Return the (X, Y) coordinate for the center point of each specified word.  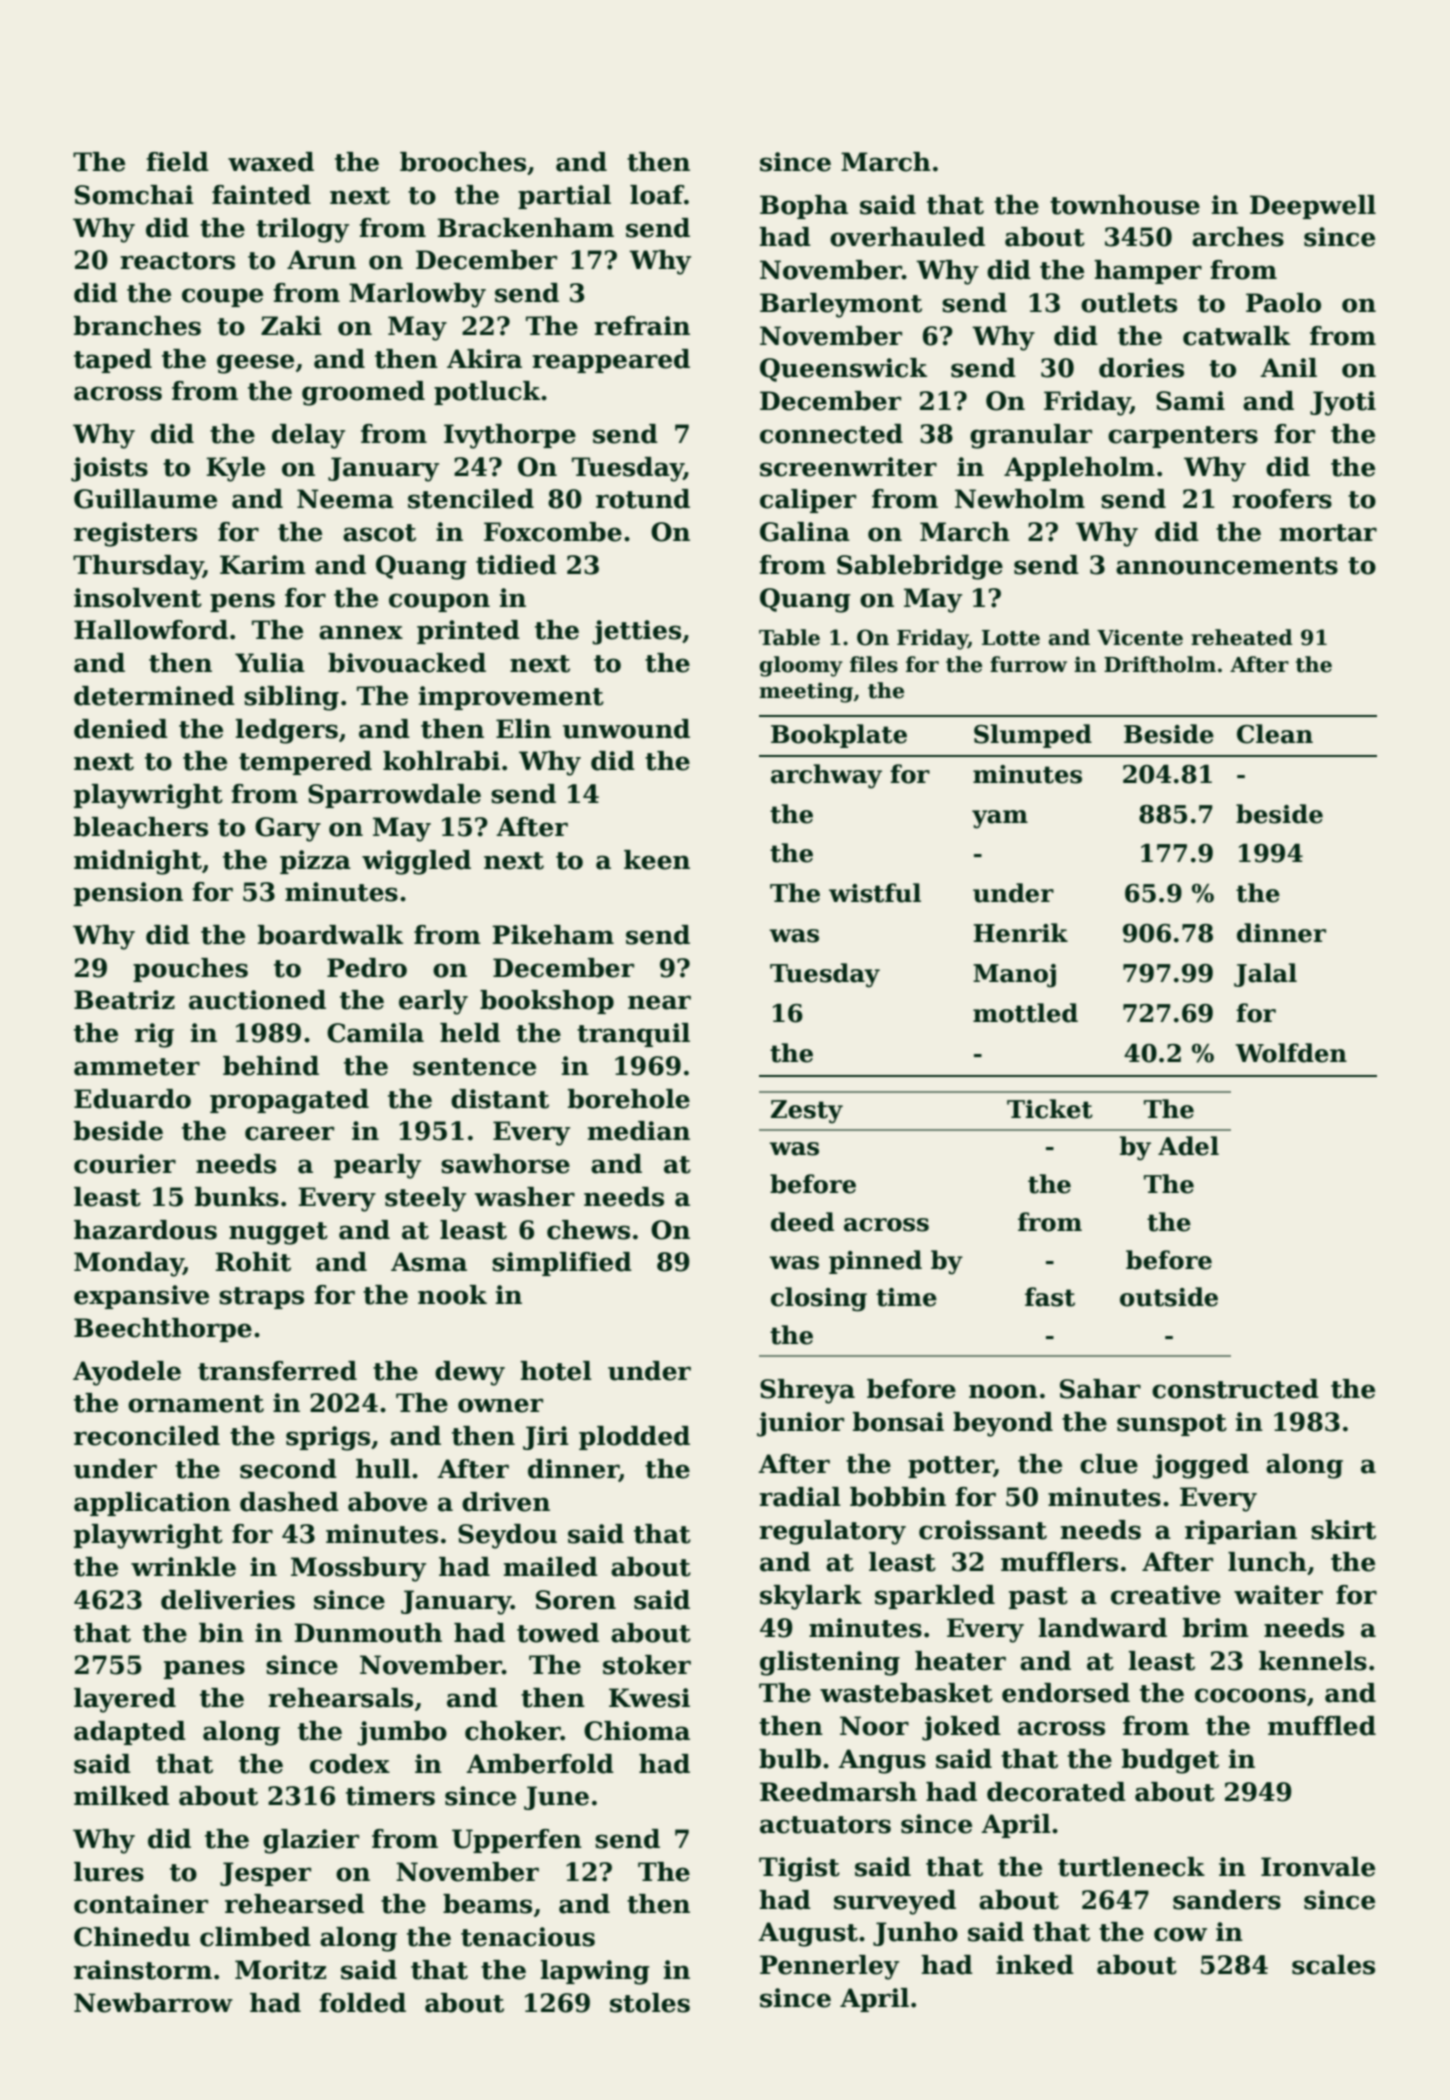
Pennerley (829, 1967)
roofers (1282, 499)
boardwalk (330, 935)
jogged (1201, 1466)
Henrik (1020, 933)
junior (800, 1424)
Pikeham (553, 935)
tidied (516, 565)
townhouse (1125, 205)
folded (362, 2003)
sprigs (328, 1438)
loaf (657, 195)
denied (121, 729)
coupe (222, 297)
